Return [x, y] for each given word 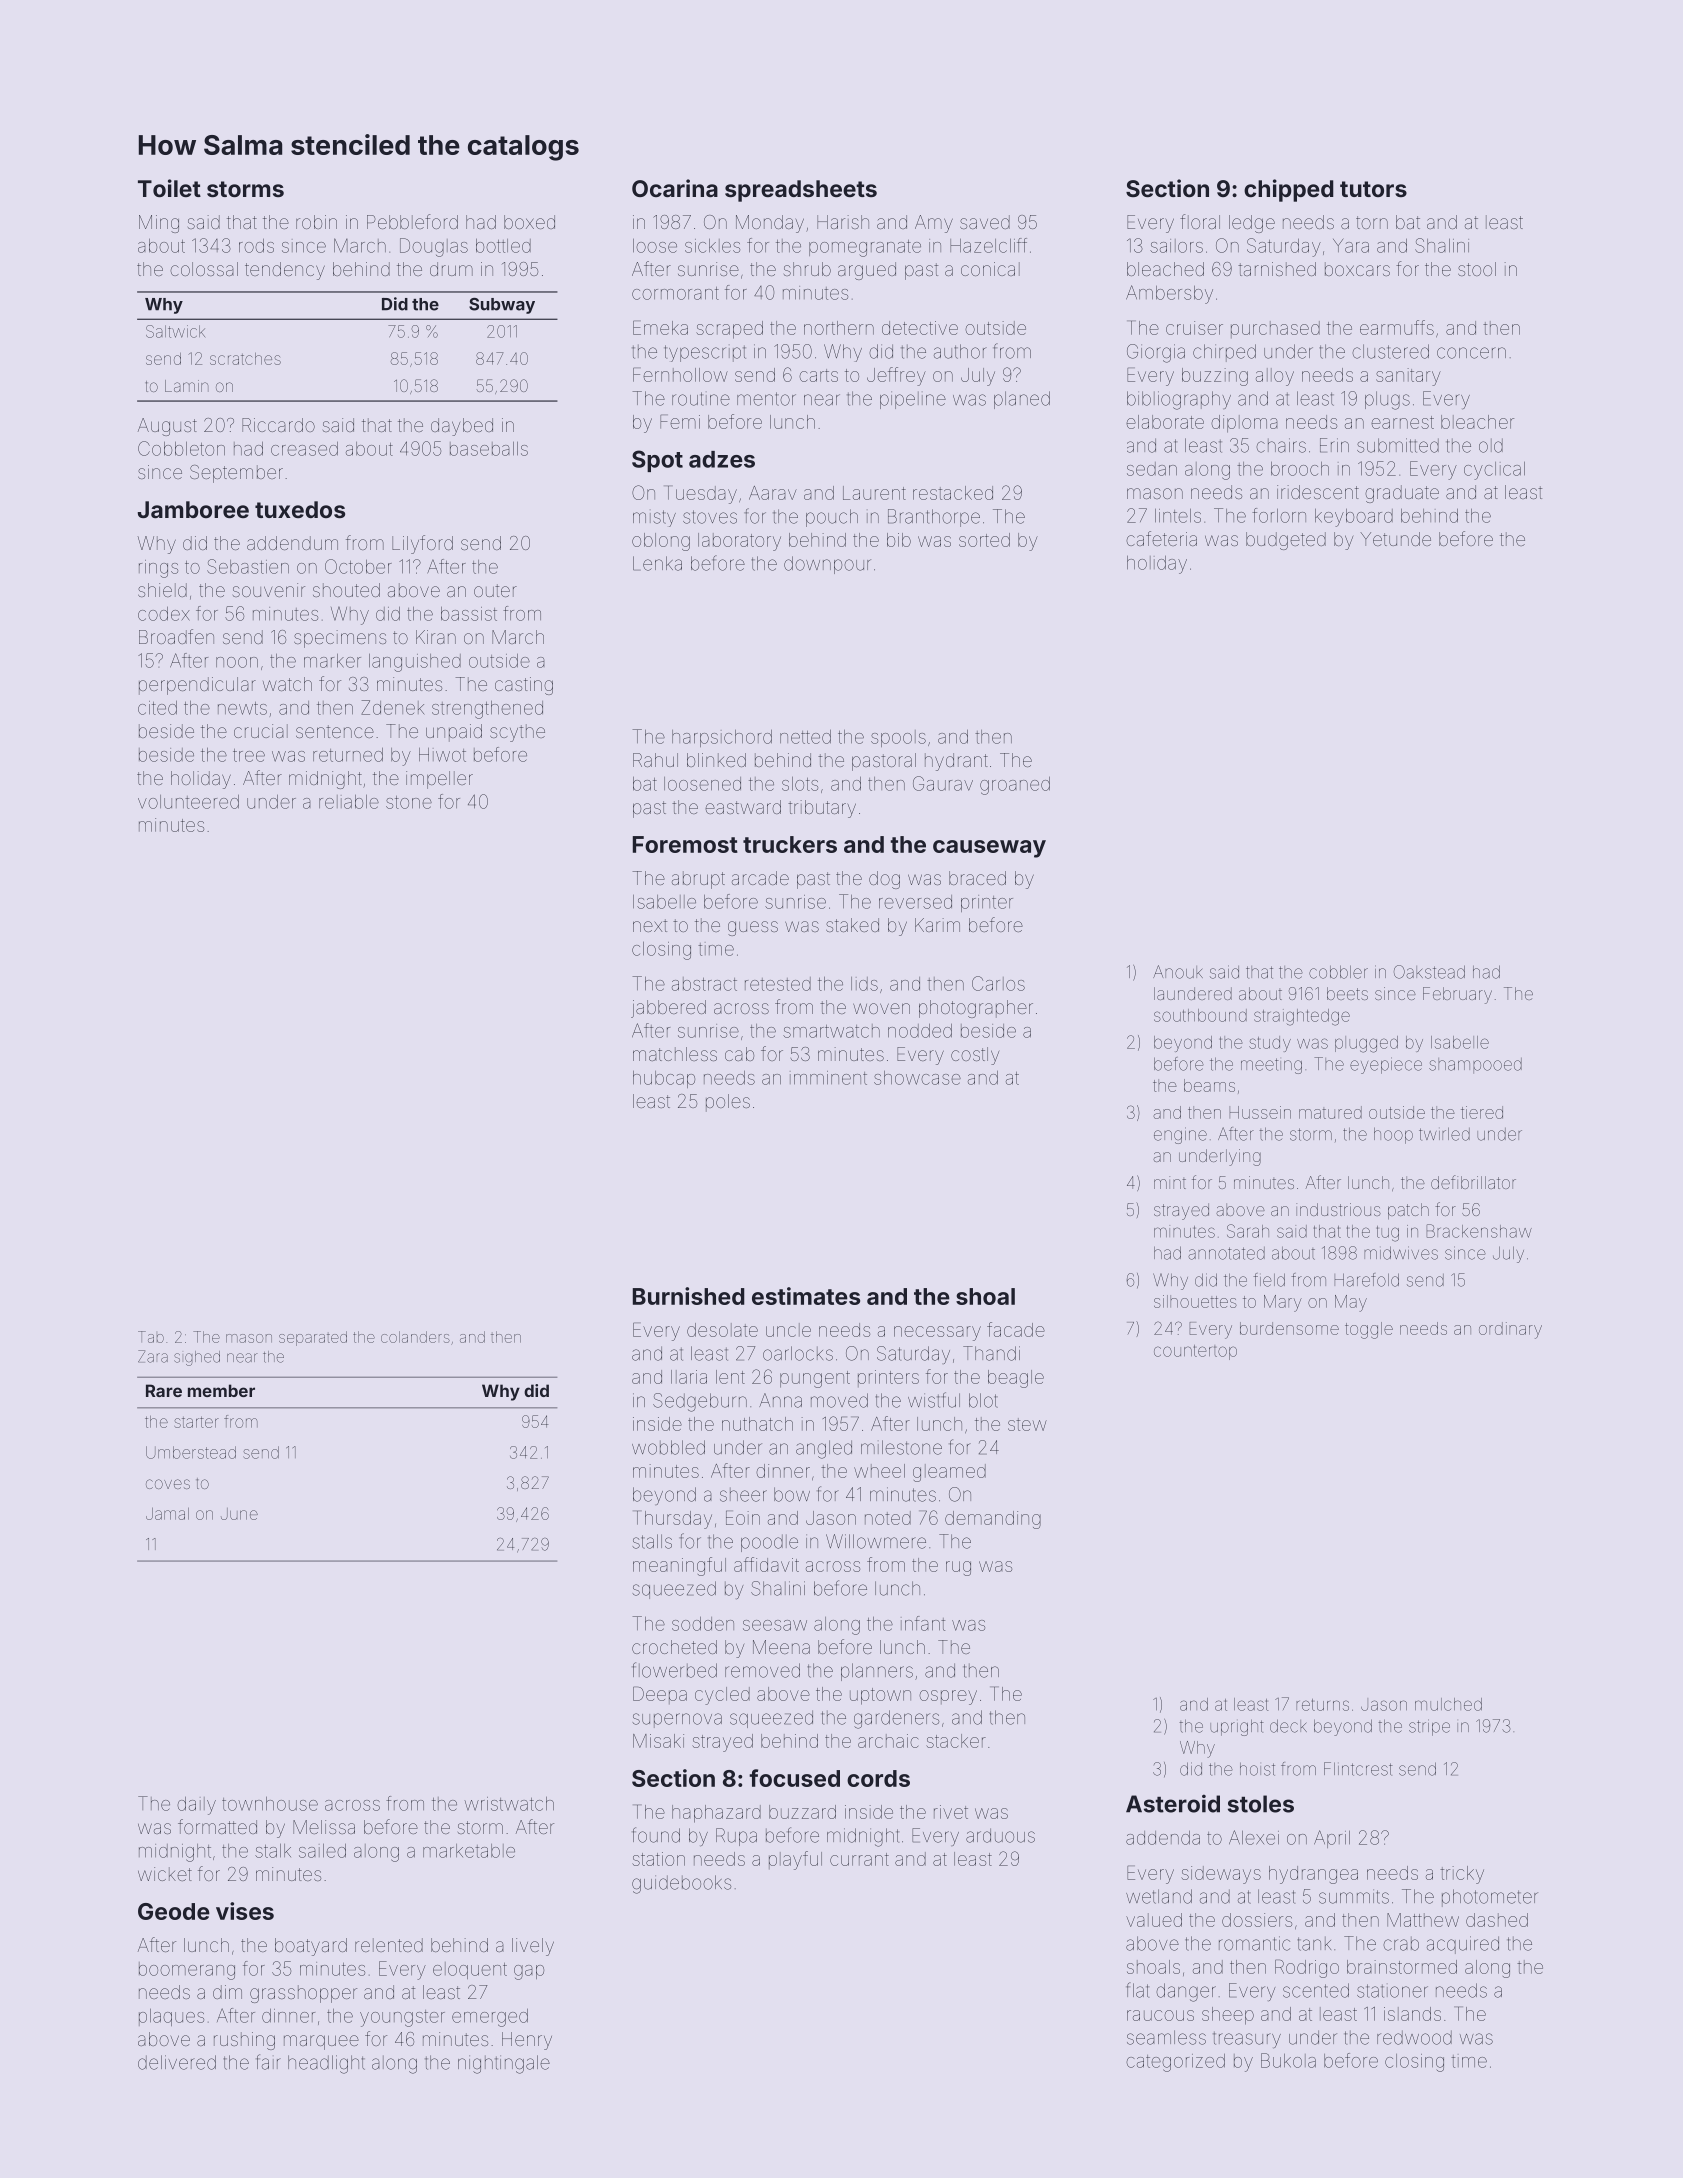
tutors [1373, 189]
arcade [760, 878]
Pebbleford [412, 221]
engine [1180, 1135]
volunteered [188, 802]
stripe [1429, 1727]
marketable [469, 1851]
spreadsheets [801, 191]
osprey [948, 1697]
